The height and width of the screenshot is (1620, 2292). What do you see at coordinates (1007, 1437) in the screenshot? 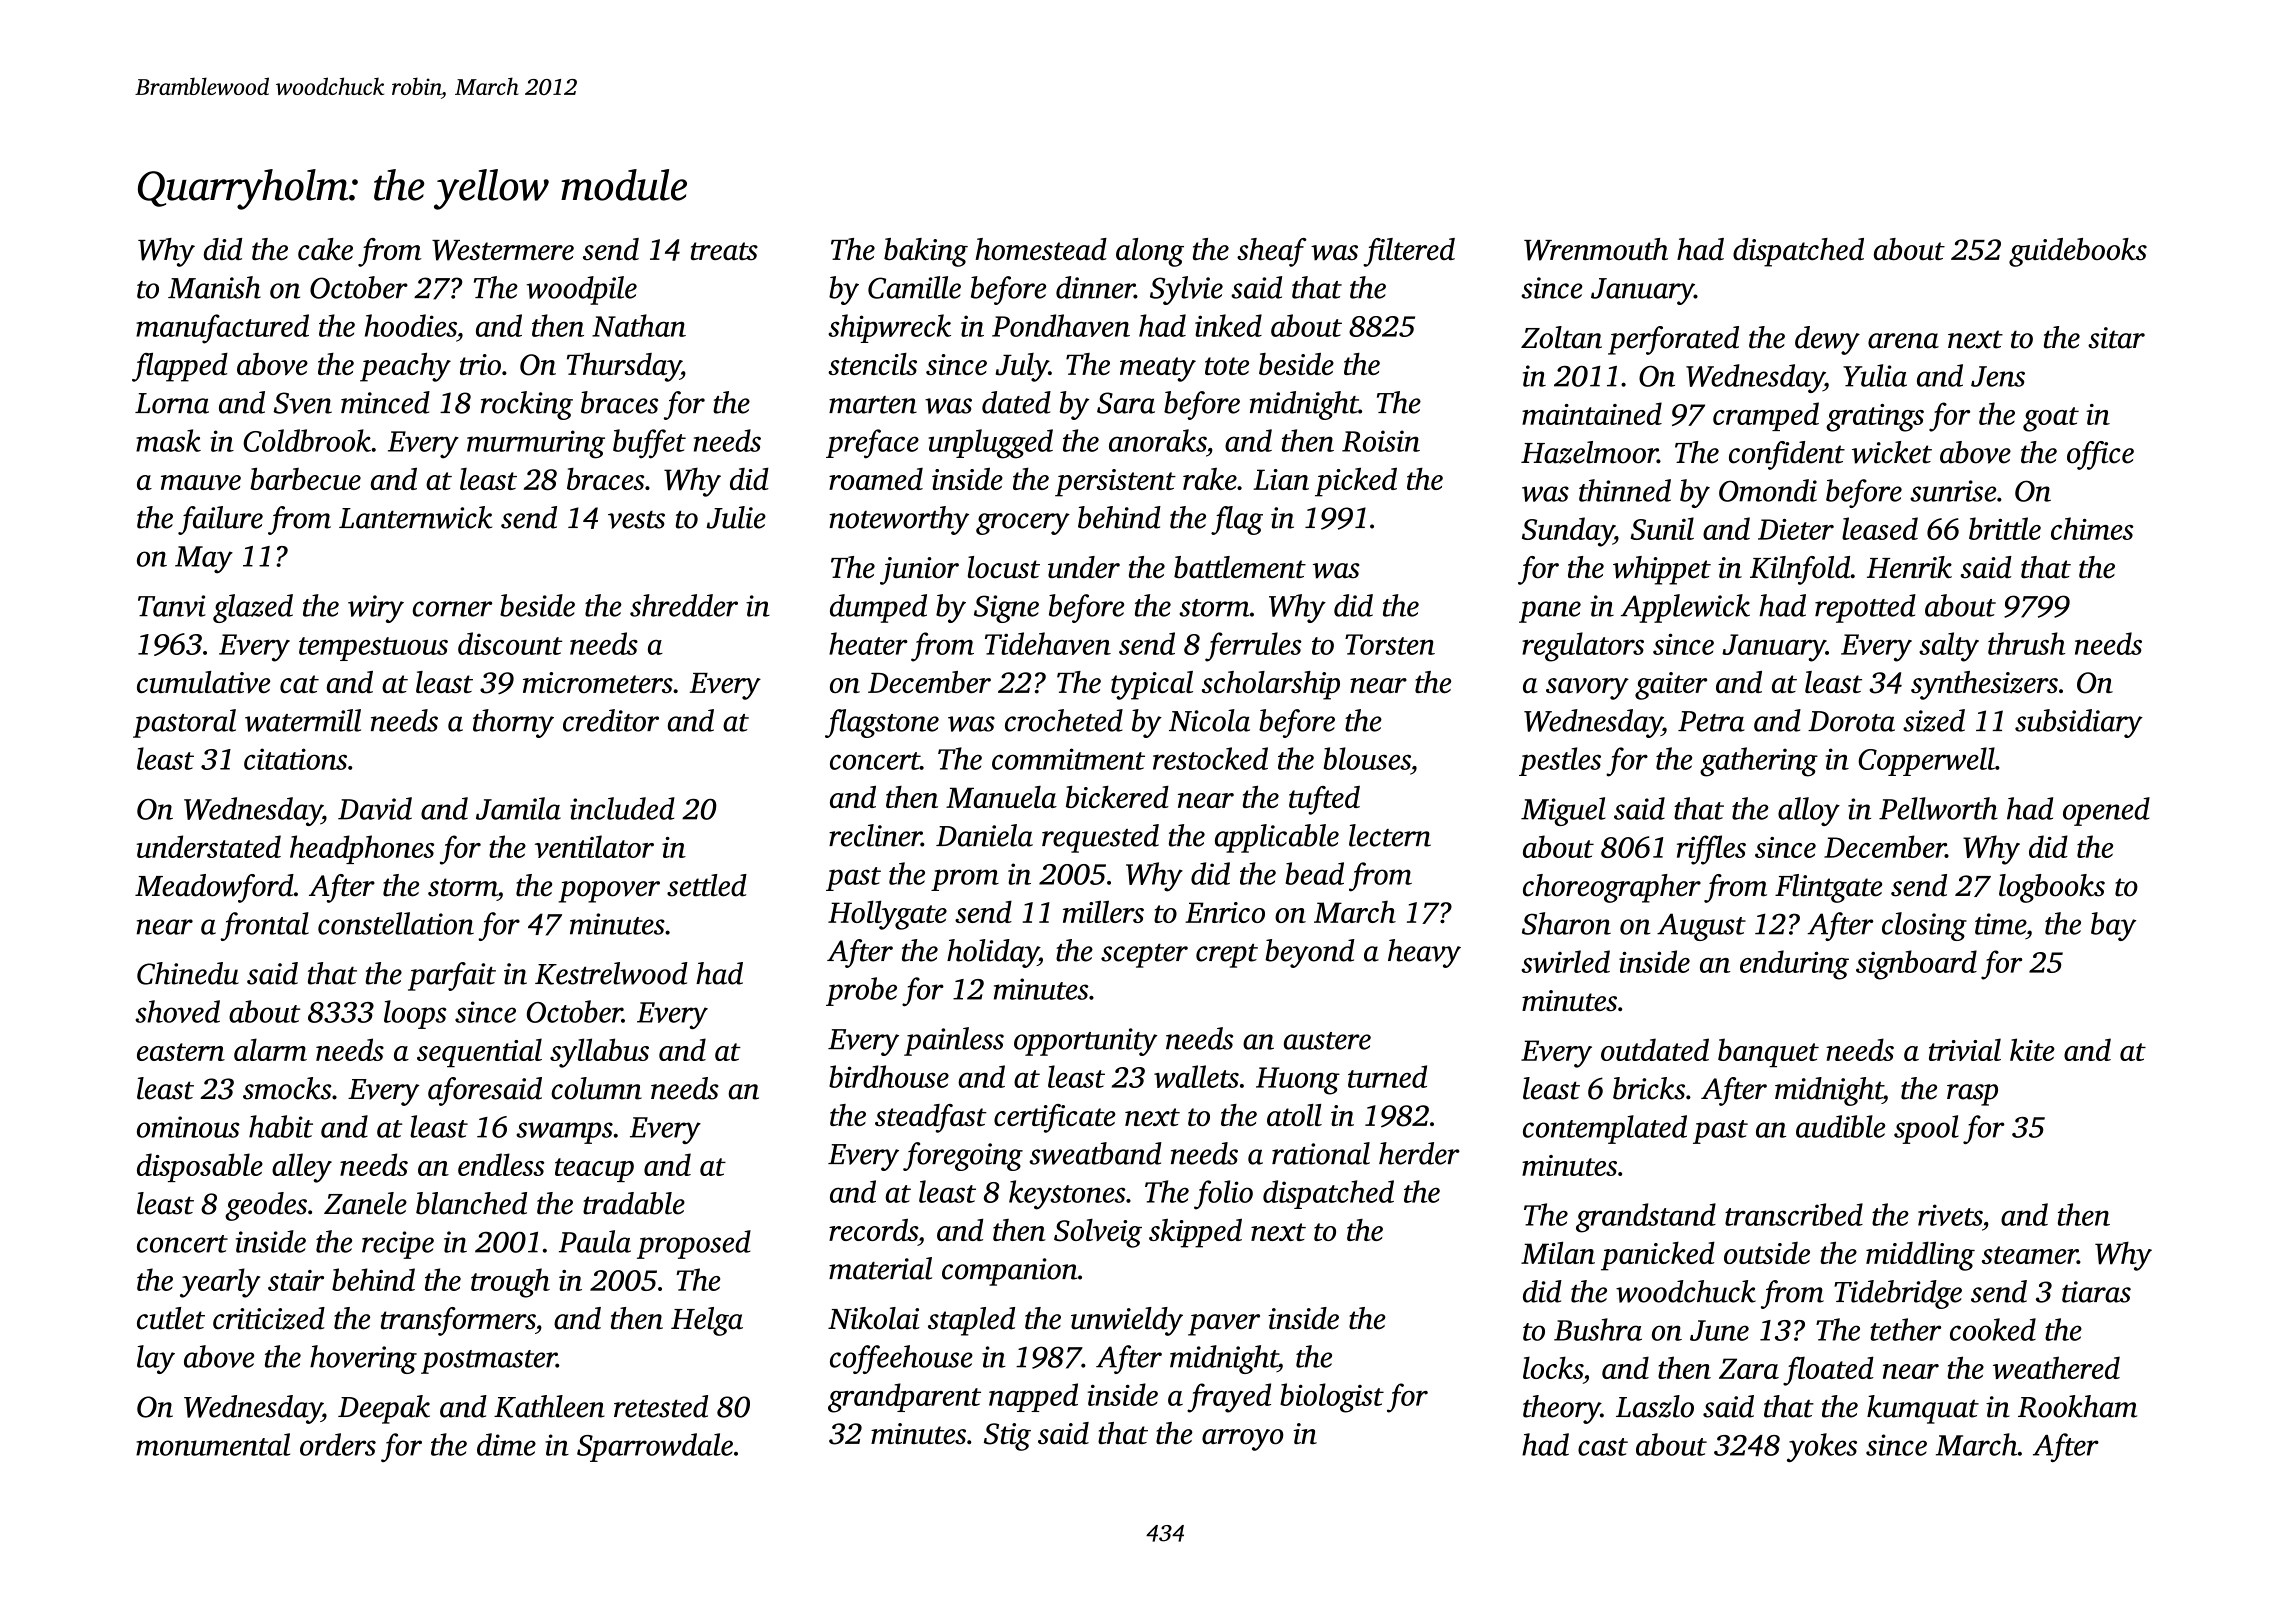
I see `Stig` at bounding box center [1007, 1437].
